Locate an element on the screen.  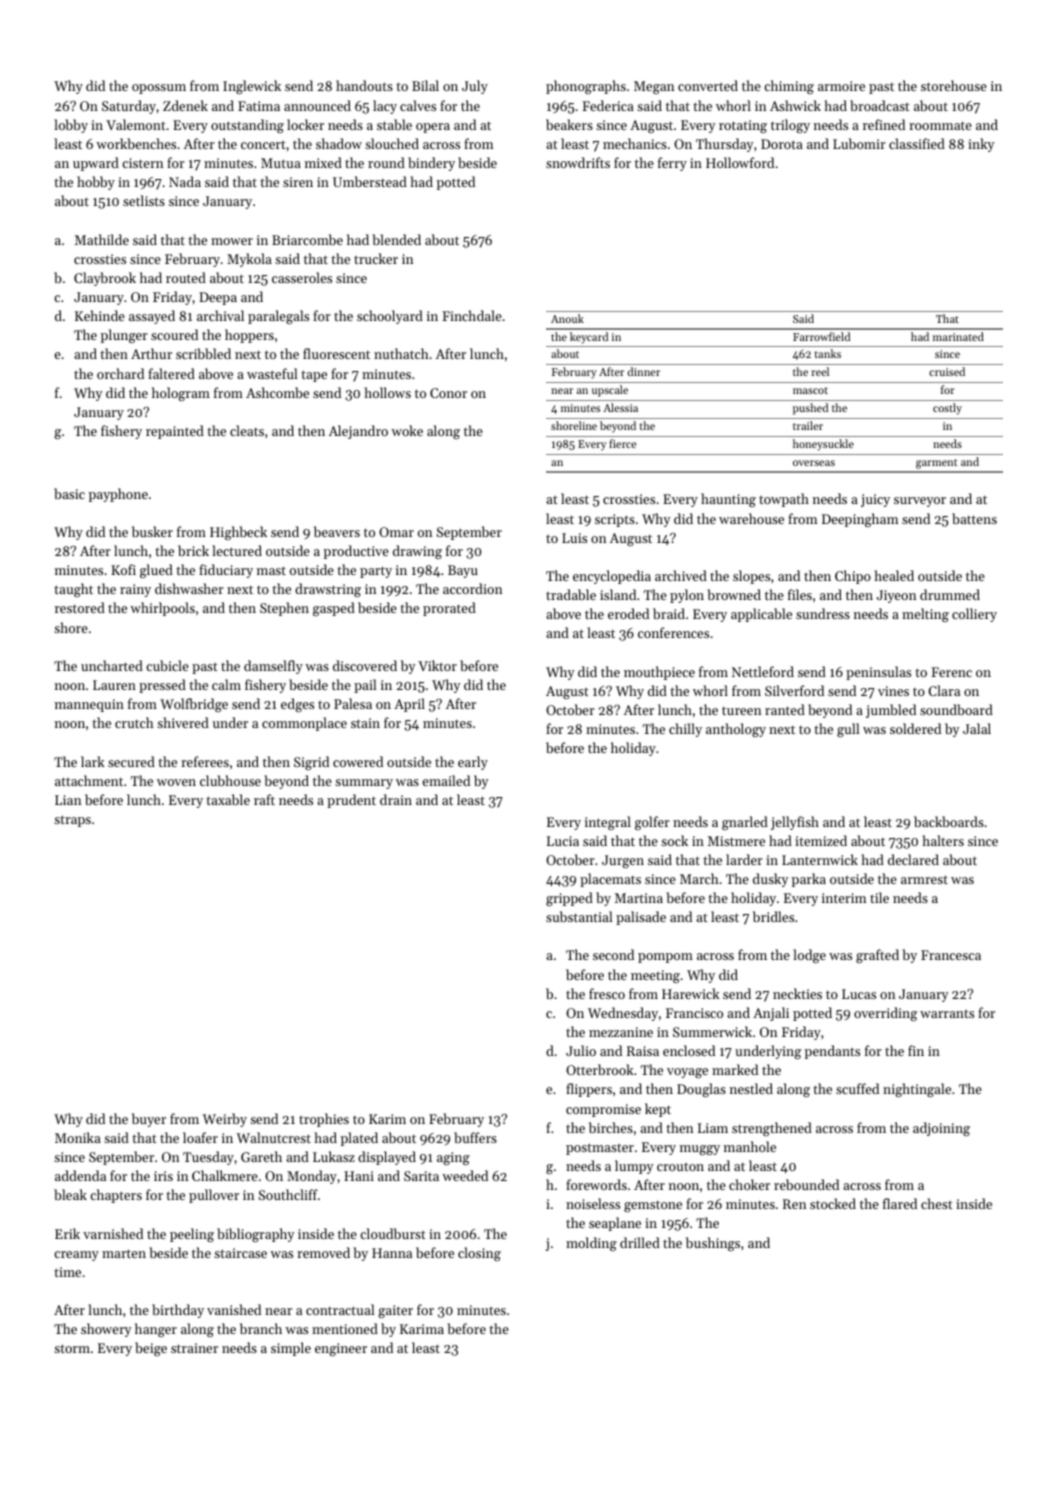
phonographs is located at coordinates (586, 87).
